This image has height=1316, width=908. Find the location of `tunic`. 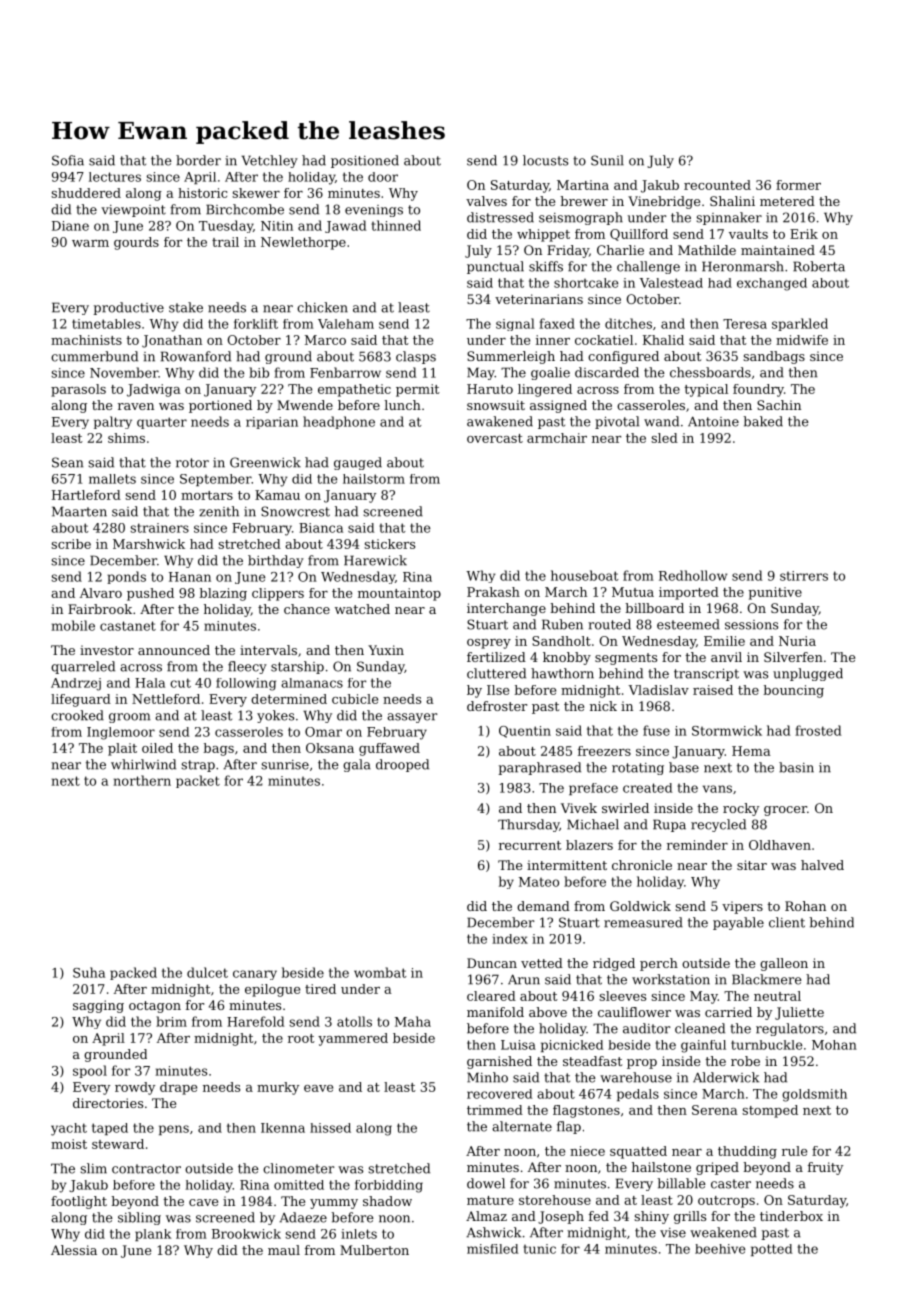

tunic is located at coordinates (539, 1249).
